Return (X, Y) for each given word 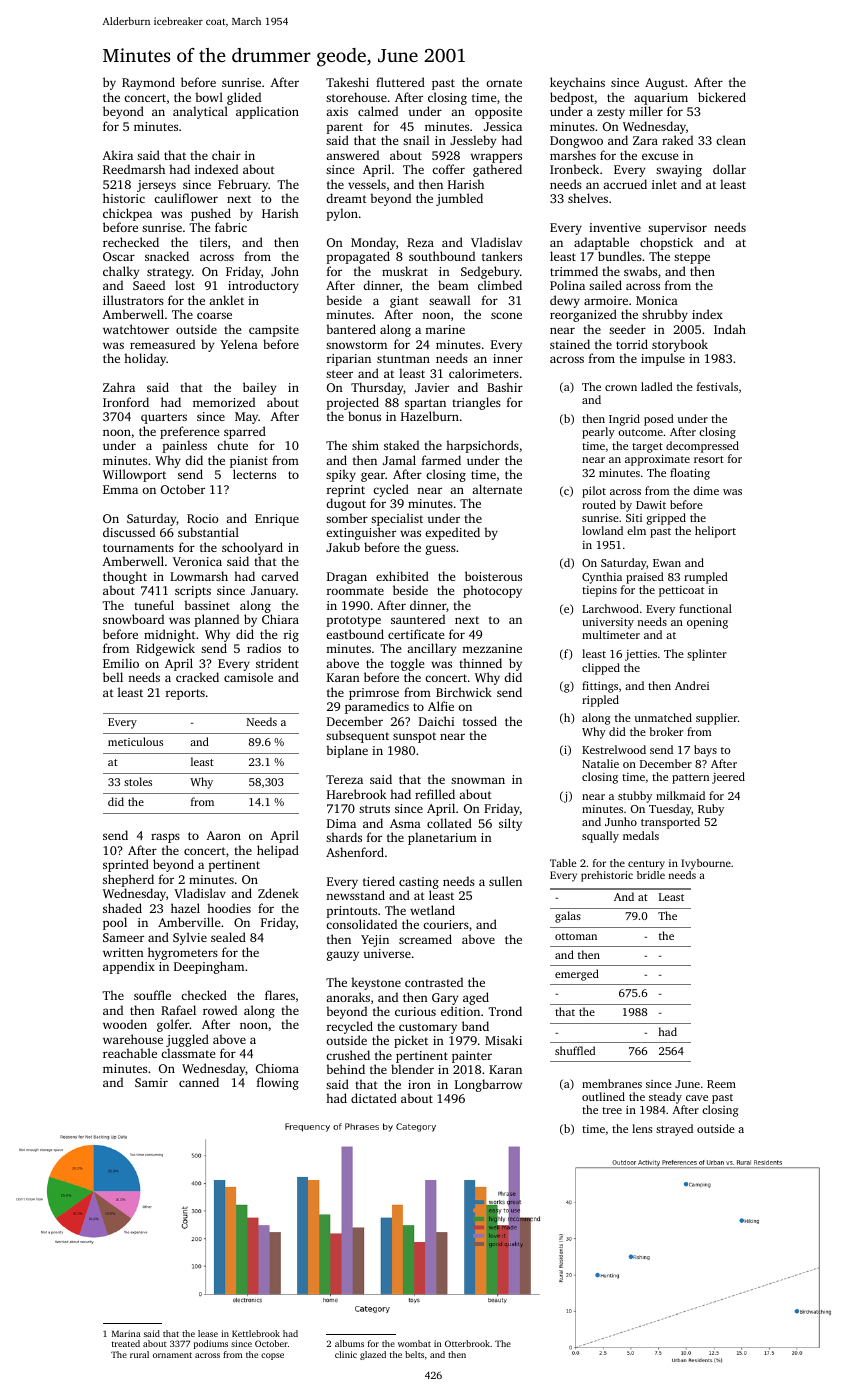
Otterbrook (467, 1343)
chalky (121, 272)
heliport (715, 532)
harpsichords (482, 446)
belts (414, 1354)
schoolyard (252, 548)
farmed (441, 460)
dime (706, 490)
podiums (211, 1344)
